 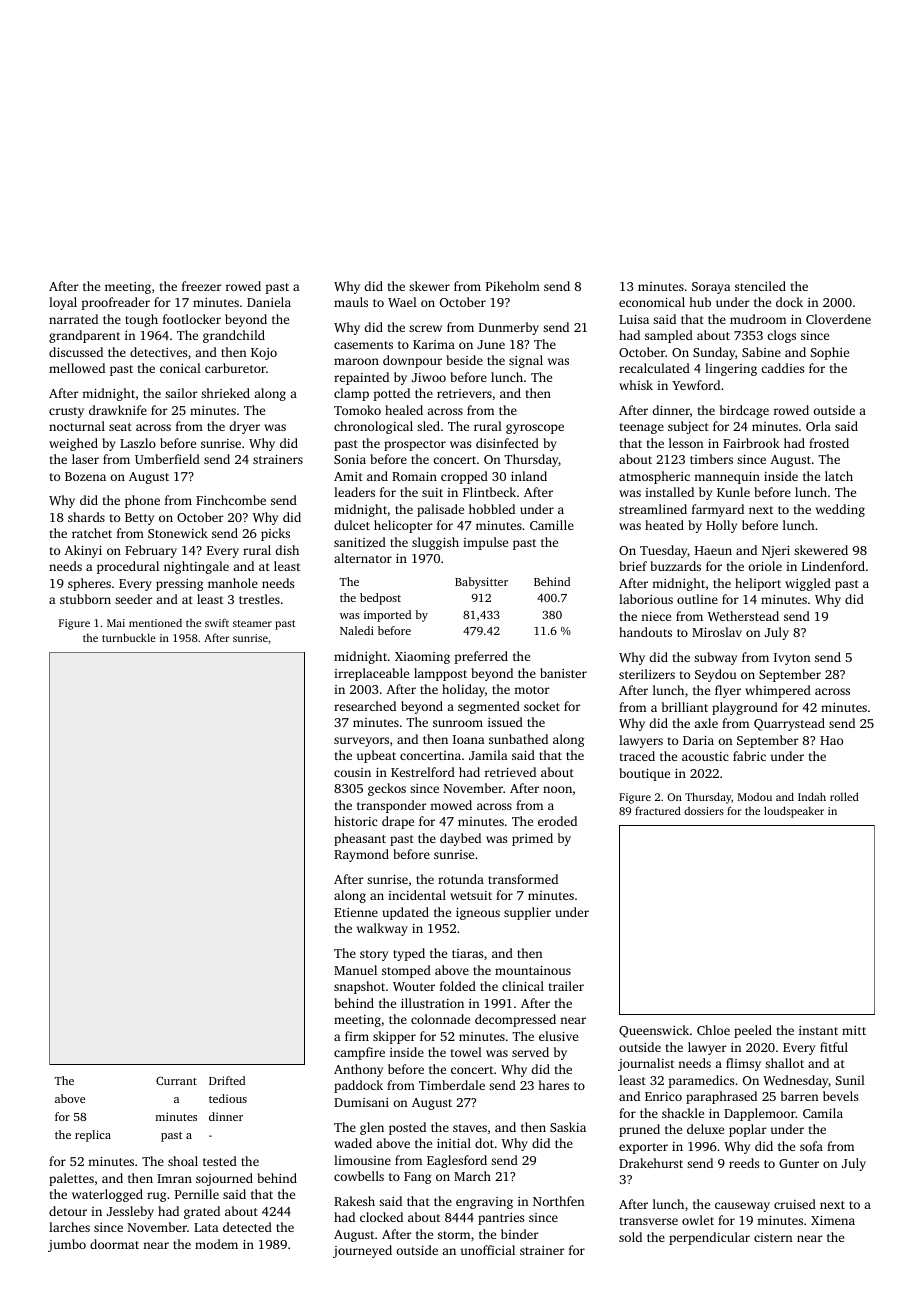 I want to click on brief, so click(x=633, y=566).
